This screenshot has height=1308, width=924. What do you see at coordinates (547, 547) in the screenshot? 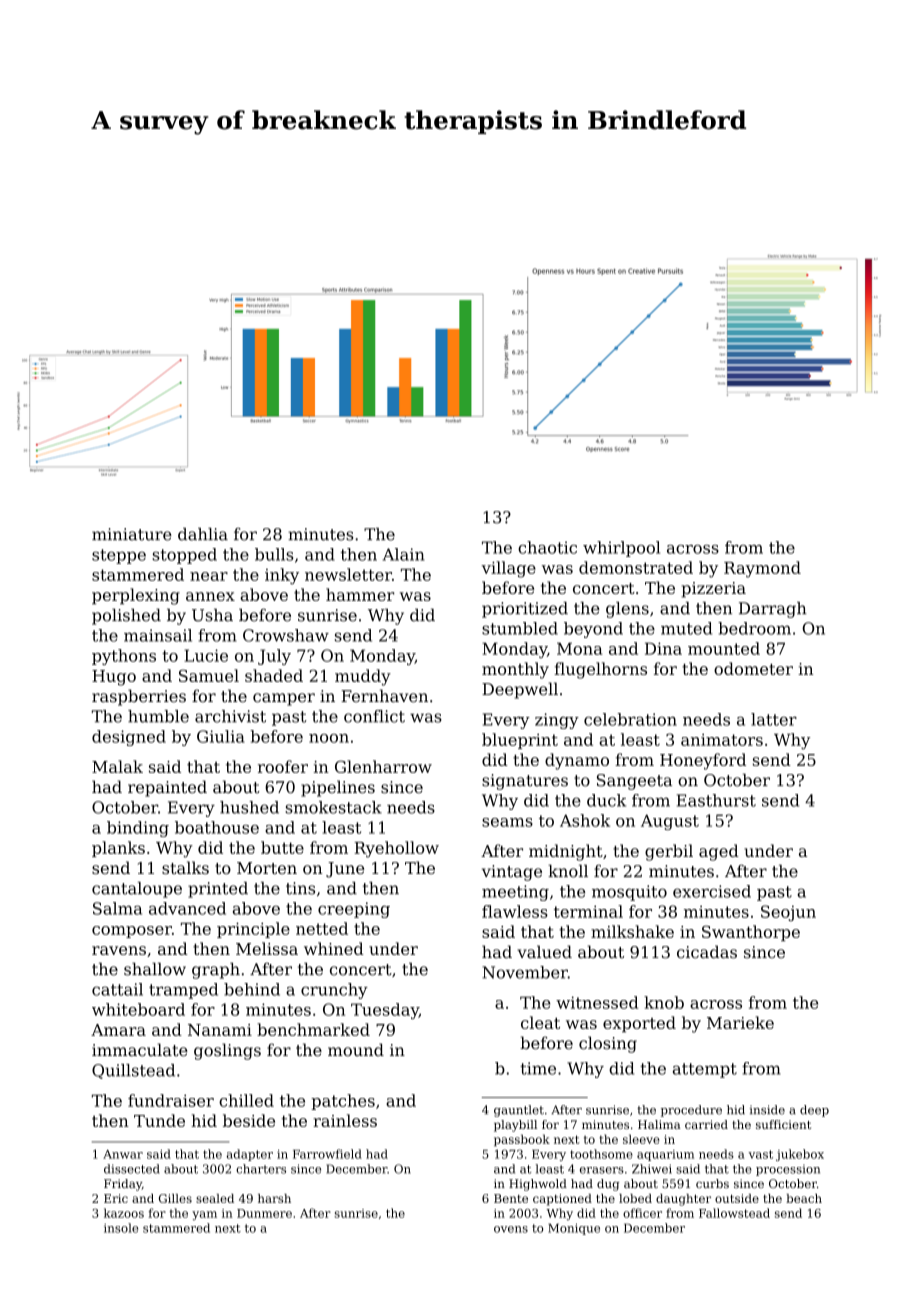
I see `chaotic` at bounding box center [547, 547].
